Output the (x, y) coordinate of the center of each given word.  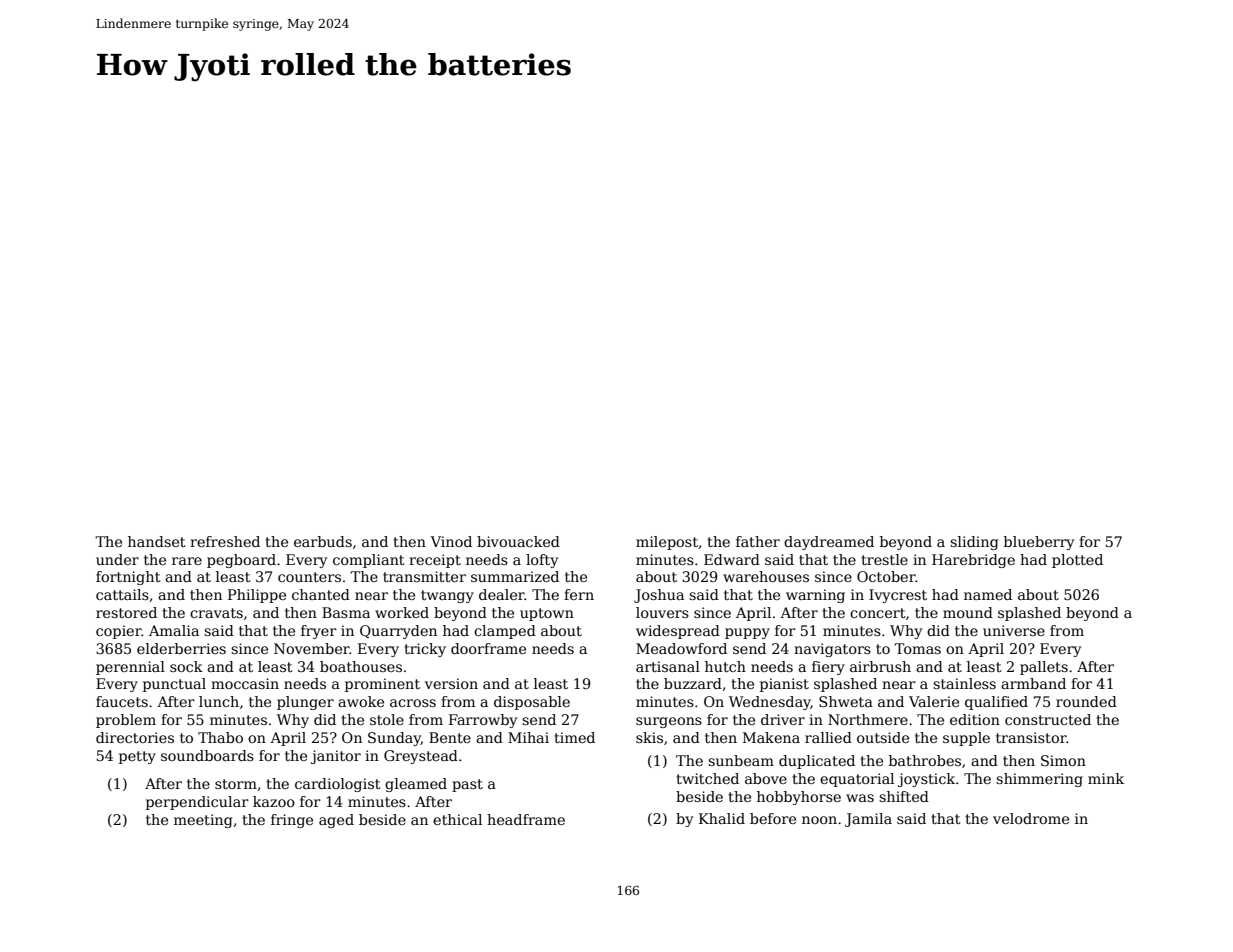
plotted (1077, 561)
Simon (1063, 760)
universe (1014, 630)
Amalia (174, 630)
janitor (336, 757)
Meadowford (681, 648)
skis (649, 737)
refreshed (225, 541)
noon (819, 820)
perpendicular (197, 803)
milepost (667, 543)
